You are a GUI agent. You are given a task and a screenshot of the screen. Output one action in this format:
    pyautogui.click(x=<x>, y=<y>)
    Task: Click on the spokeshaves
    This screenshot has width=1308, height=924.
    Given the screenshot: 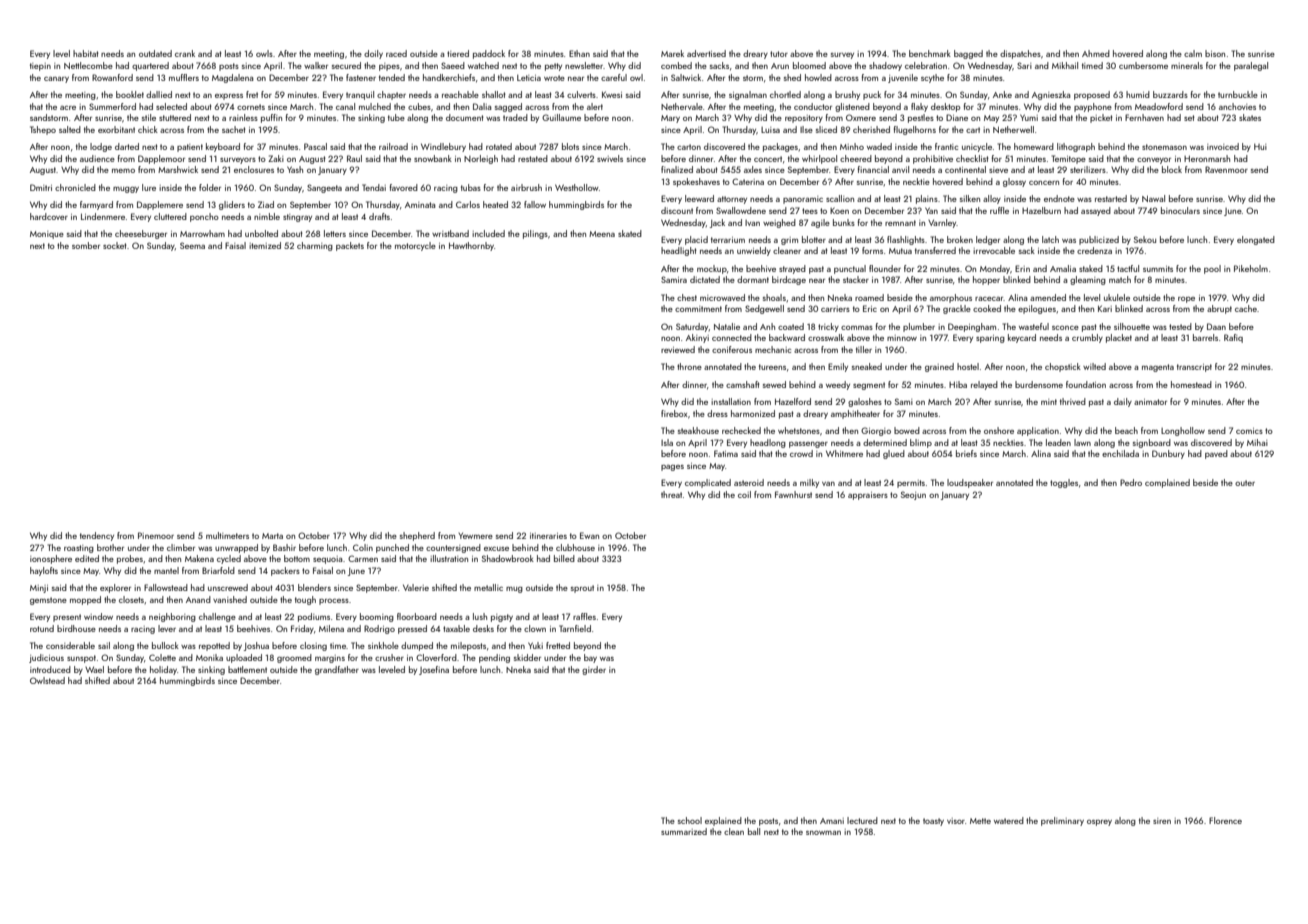 What is the action you would take?
    pyautogui.click(x=696, y=182)
